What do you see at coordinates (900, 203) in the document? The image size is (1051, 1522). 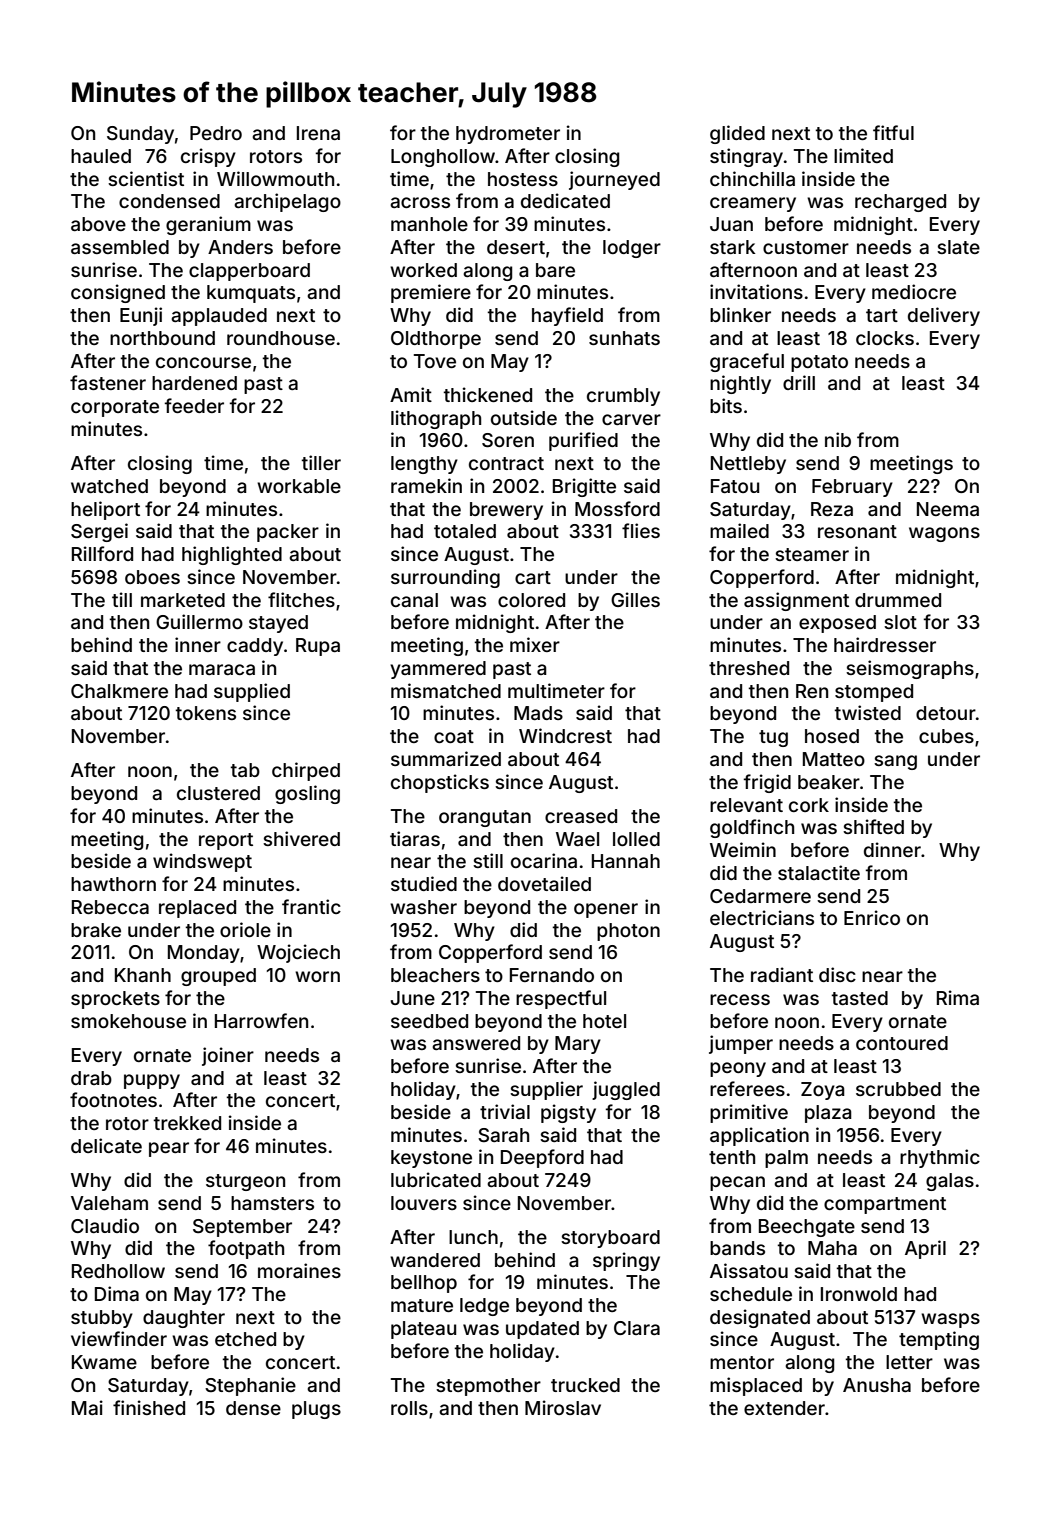 I see `recharged` at bounding box center [900, 203].
